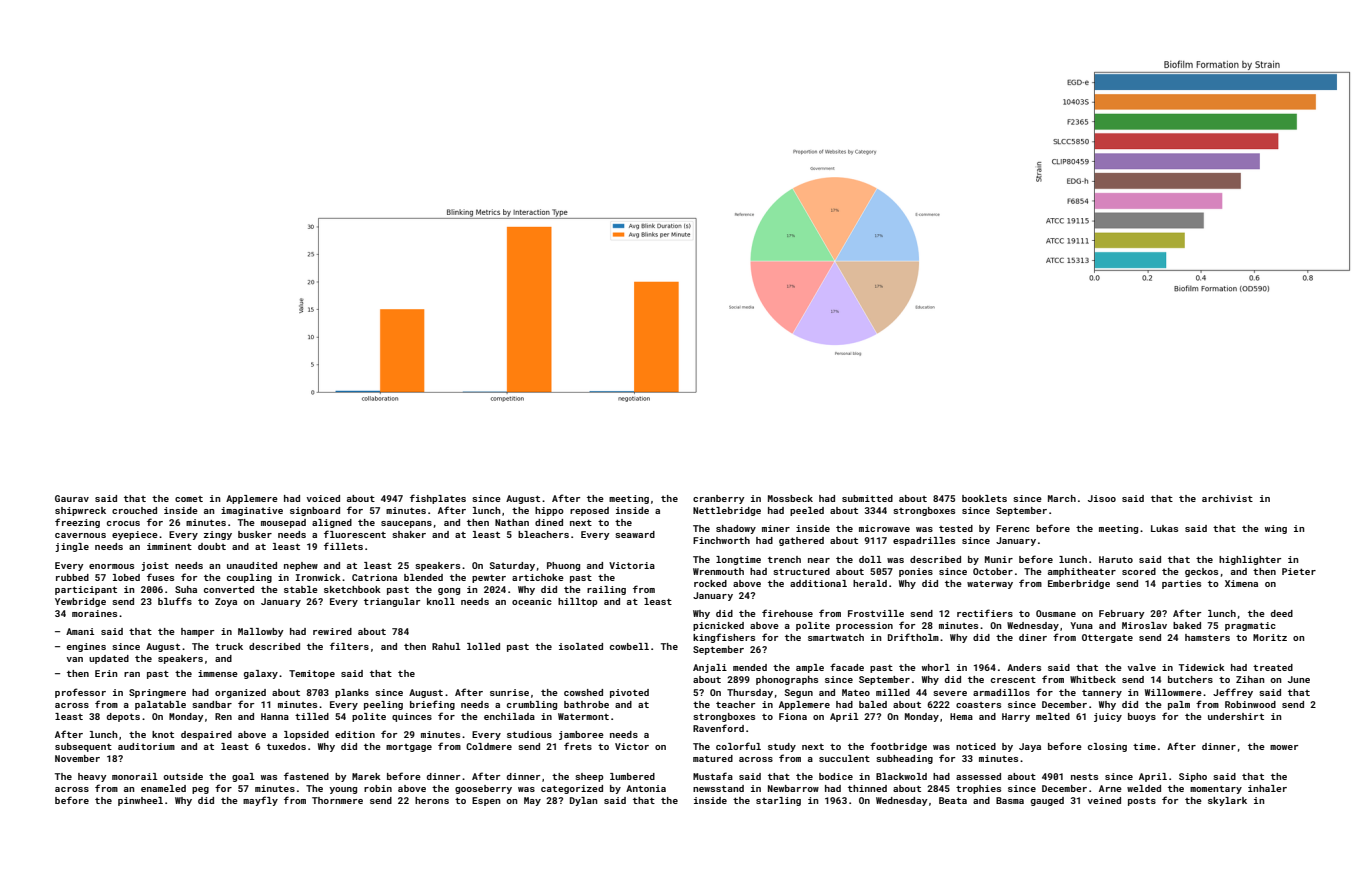  What do you see at coordinates (721, 540) in the image?
I see `Finchworth` at bounding box center [721, 540].
